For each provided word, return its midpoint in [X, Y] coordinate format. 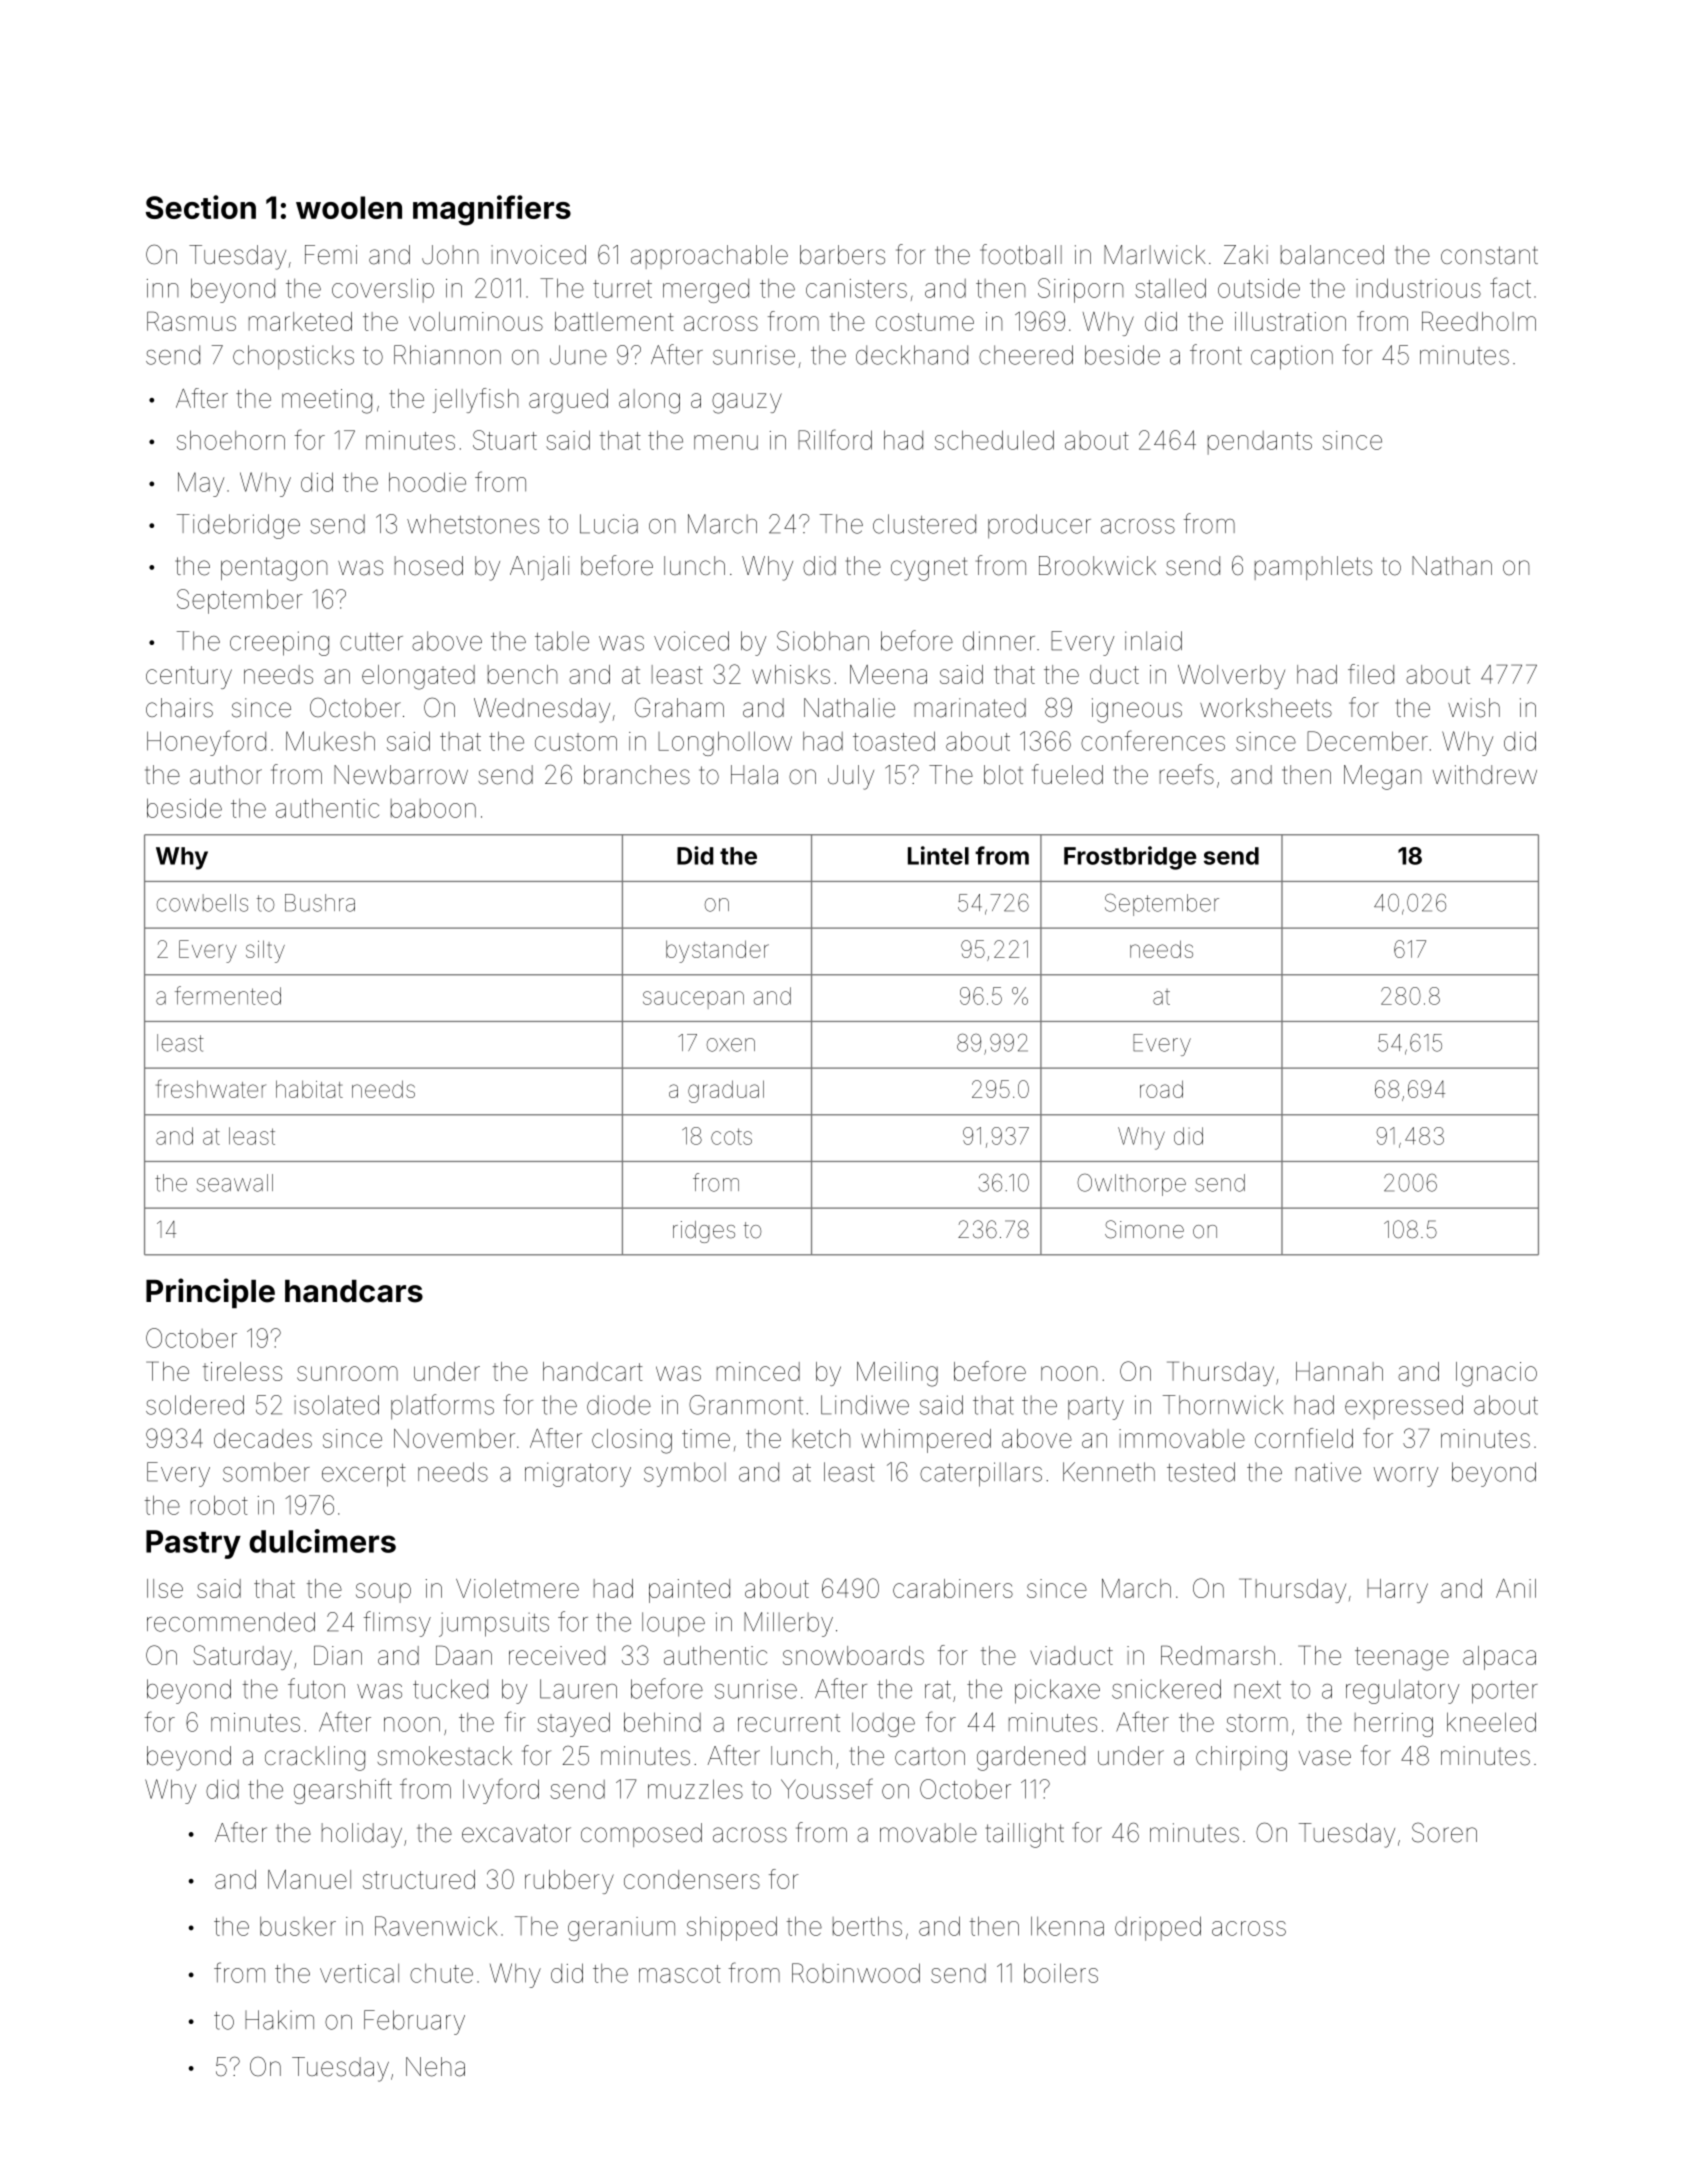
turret [622, 289]
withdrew [1485, 775]
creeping [279, 643]
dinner [999, 641]
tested [1201, 1472]
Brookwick [1097, 566]
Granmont [746, 1405]
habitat [309, 1089]
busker [298, 1926]
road [1161, 1089]
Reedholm [1479, 321]
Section [201, 207]
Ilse [165, 1588]
